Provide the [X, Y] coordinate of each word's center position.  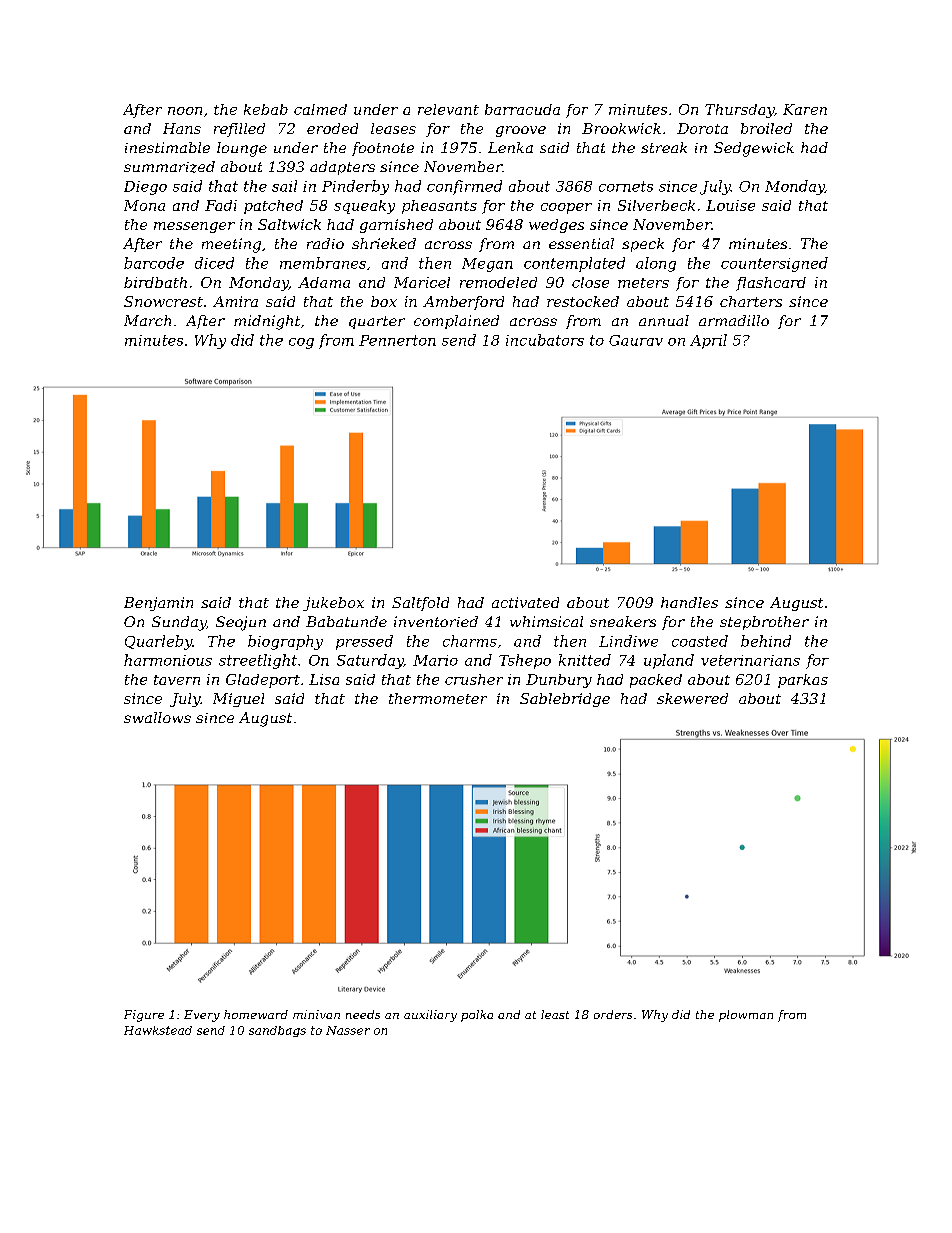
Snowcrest [163, 301]
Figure [144, 1016]
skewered [692, 698]
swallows [157, 717]
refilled [239, 130]
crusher [474, 679]
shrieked [384, 243]
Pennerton [397, 340]
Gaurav [636, 340]
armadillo [734, 320]
